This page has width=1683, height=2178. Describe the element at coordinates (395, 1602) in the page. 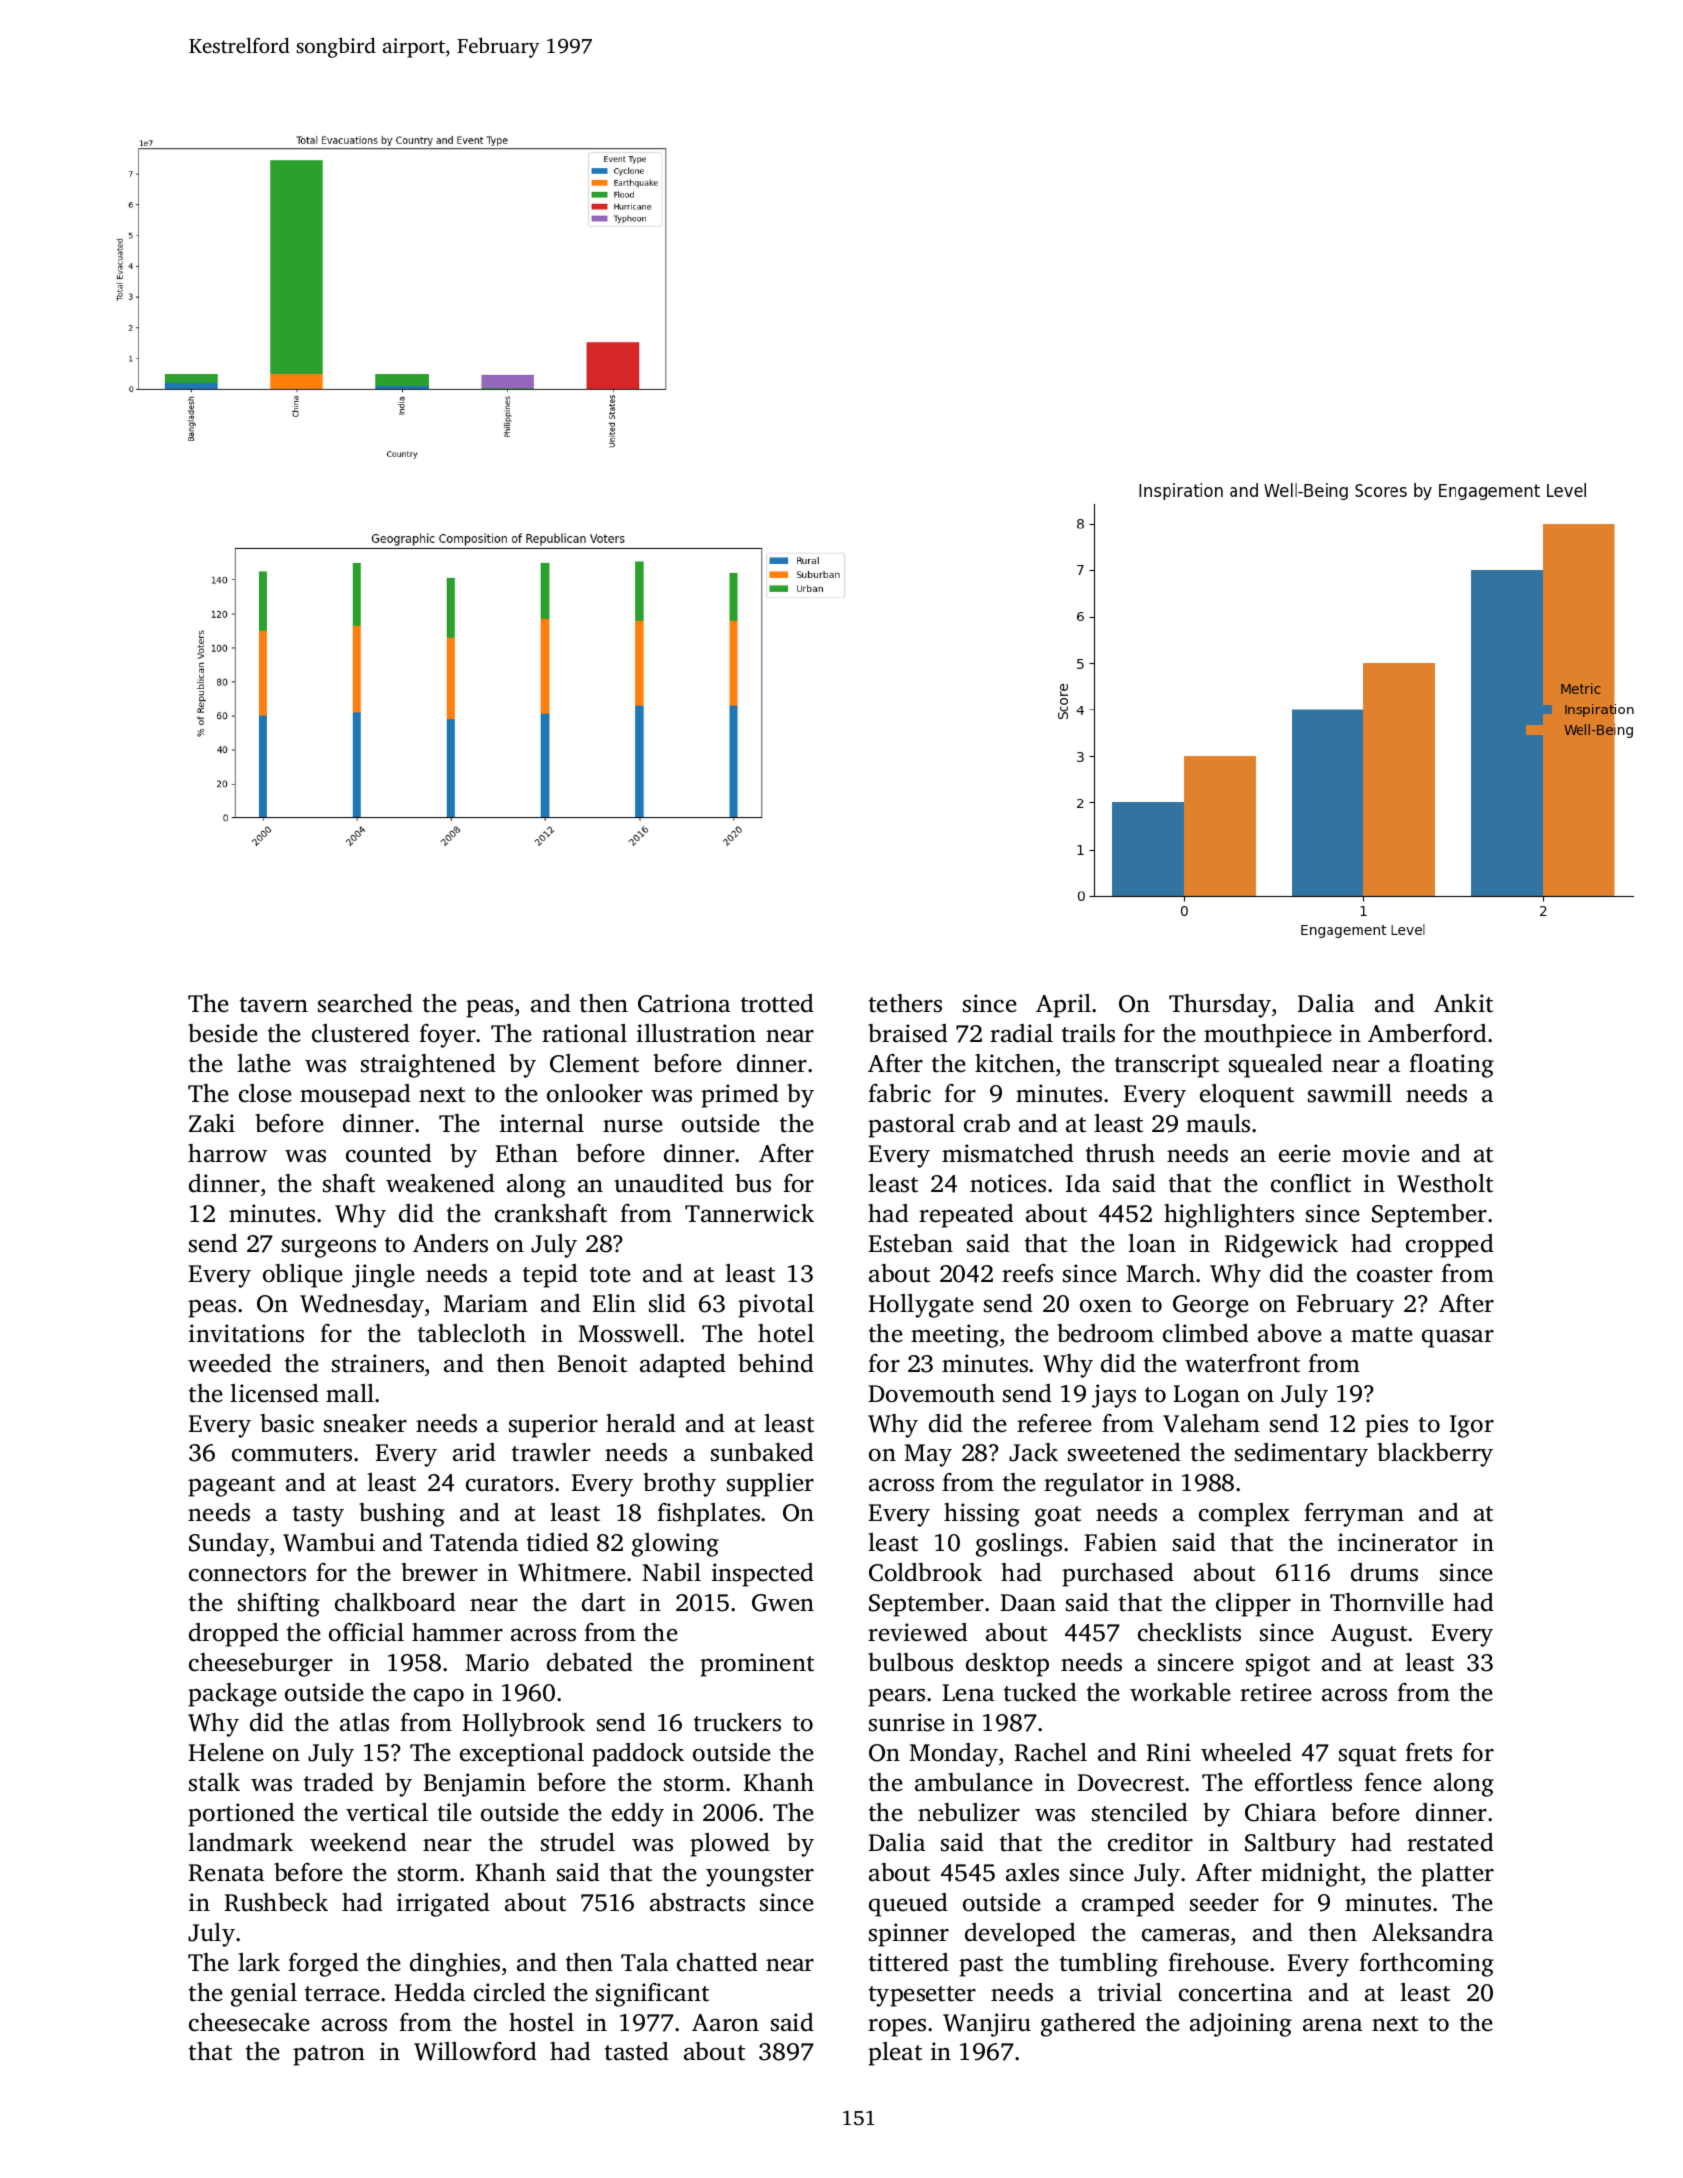

I see `chalkboard` at that location.
